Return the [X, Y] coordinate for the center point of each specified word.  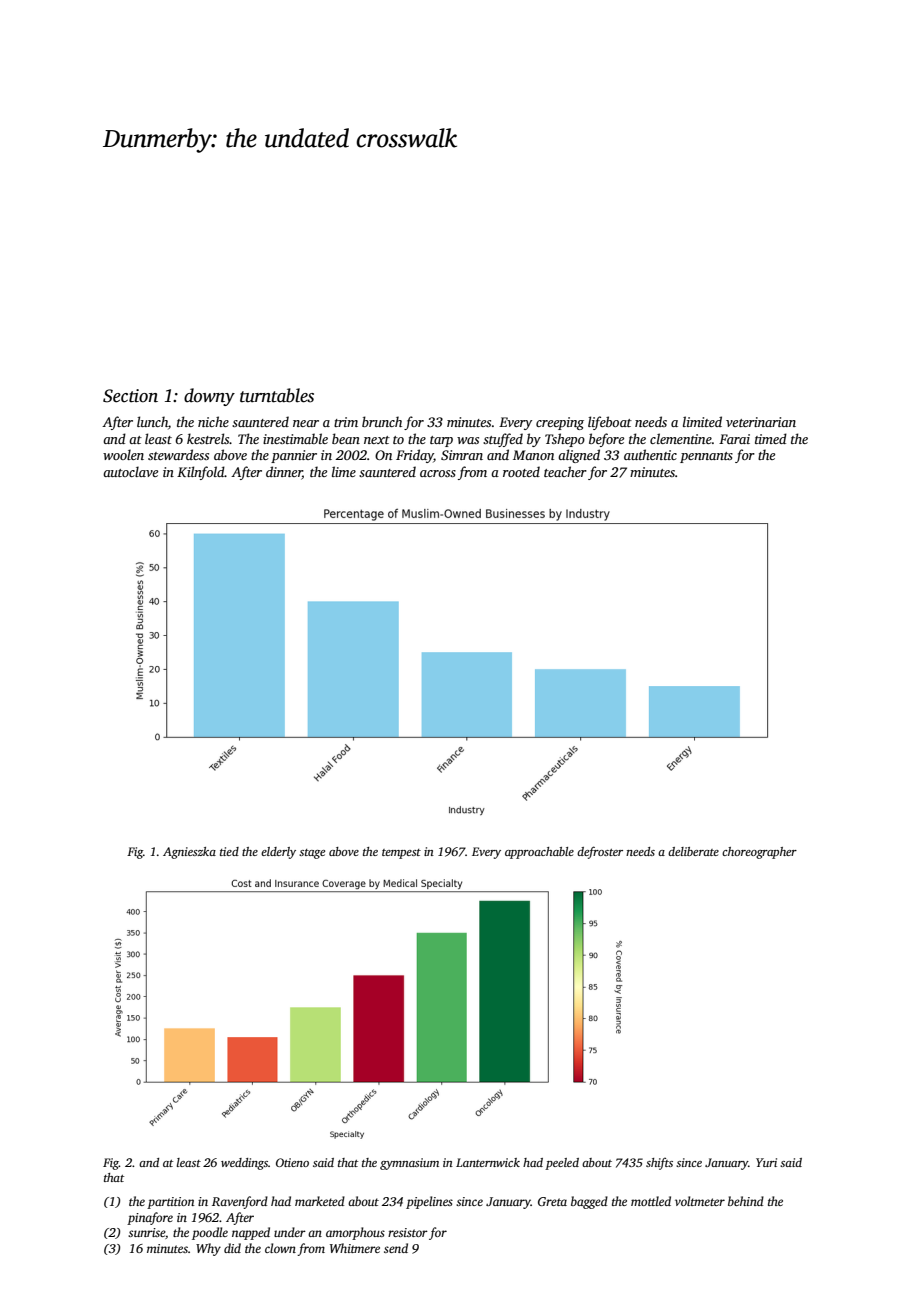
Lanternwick [488, 1162]
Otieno [292, 1162]
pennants [706, 457]
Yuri [766, 1162]
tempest [401, 854]
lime [344, 471]
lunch [152, 421]
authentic [650, 454]
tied [229, 851]
